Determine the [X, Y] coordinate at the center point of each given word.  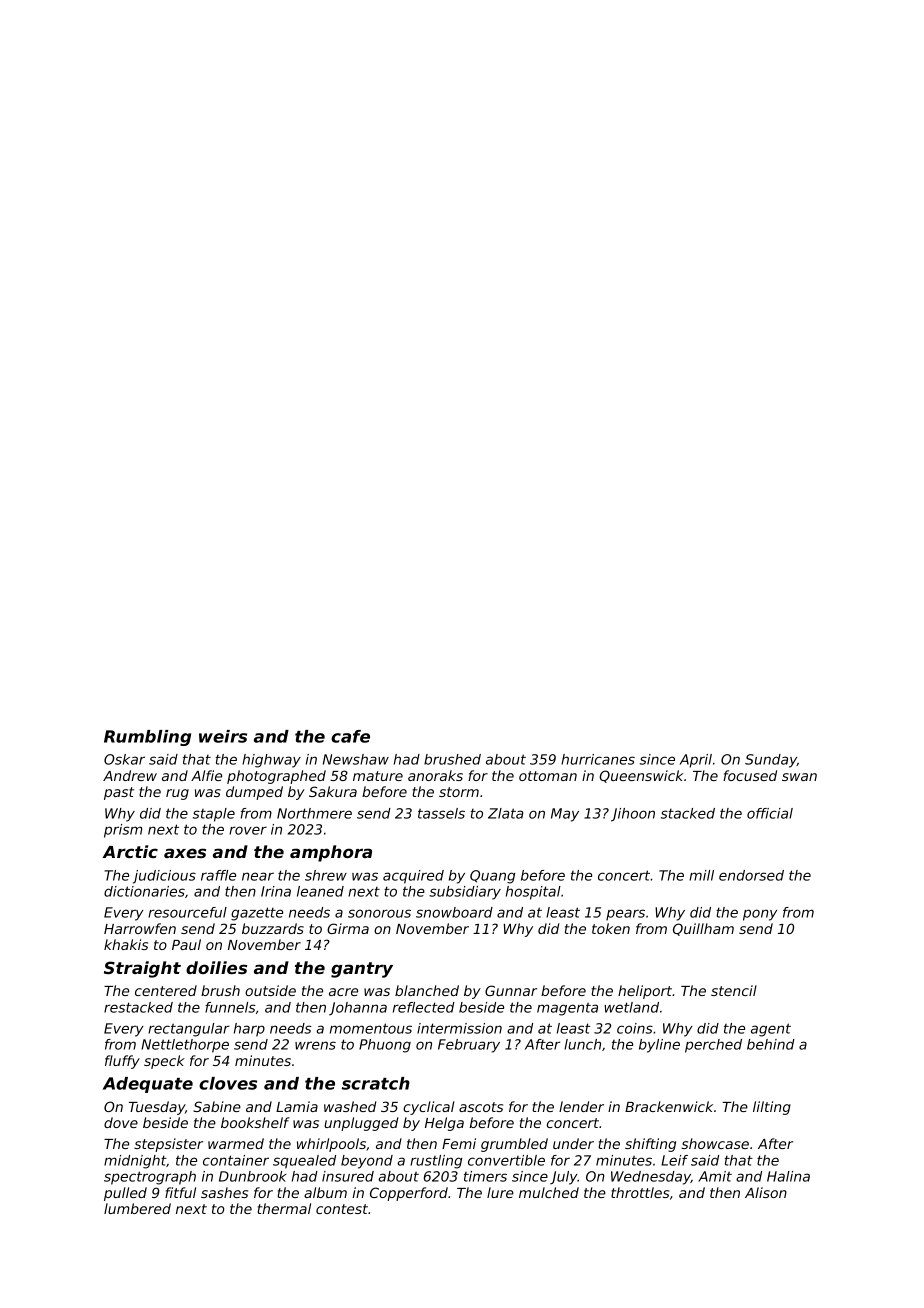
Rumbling [147, 738]
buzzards [273, 928]
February [469, 1046]
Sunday [771, 761]
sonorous [379, 913]
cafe [350, 736]
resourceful [187, 912]
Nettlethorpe [185, 1046]
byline [659, 1046]
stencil [734, 990]
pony [760, 915]
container [236, 1160]
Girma [348, 928]
